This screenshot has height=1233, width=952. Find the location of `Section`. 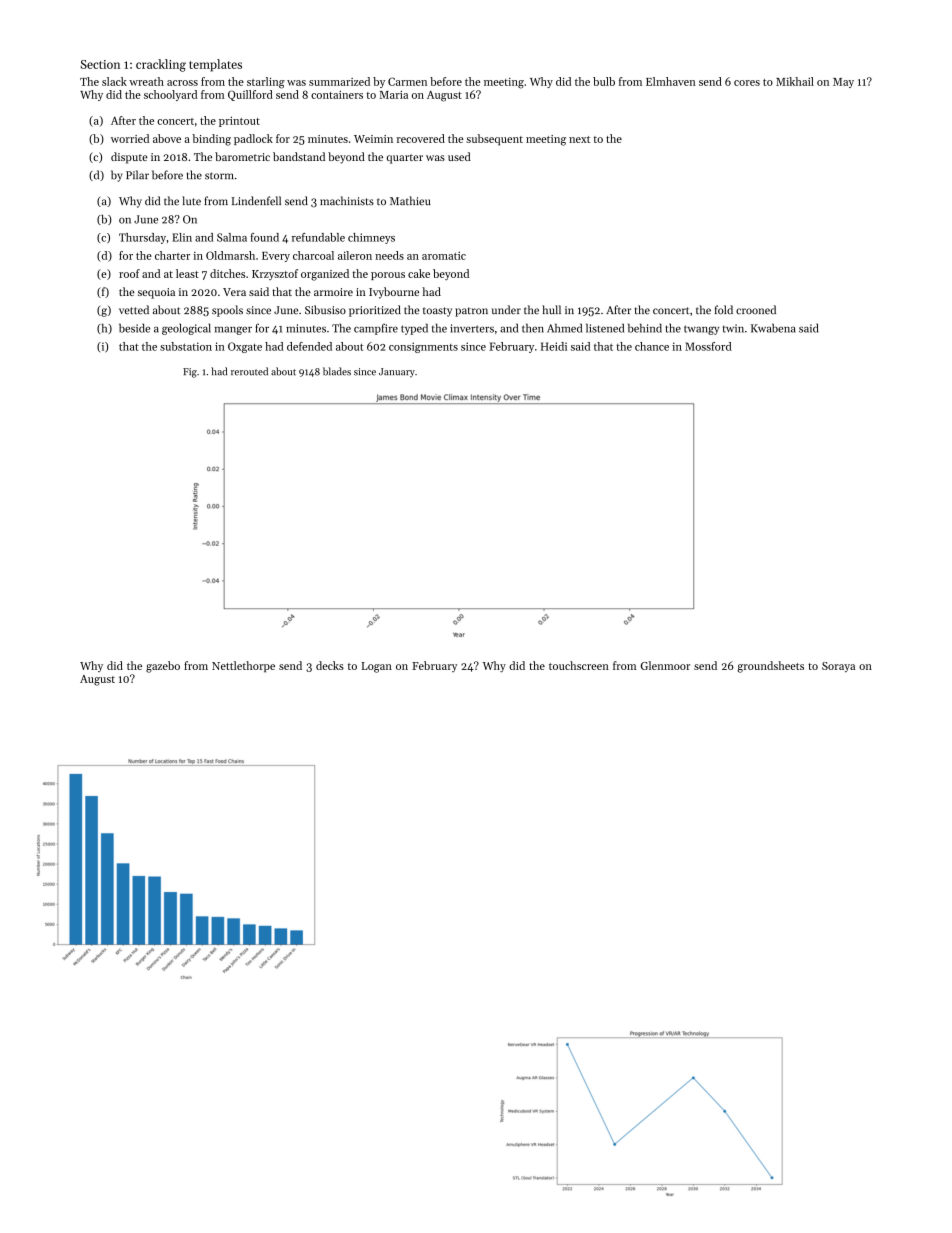

Section is located at coordinates (100, 64).
